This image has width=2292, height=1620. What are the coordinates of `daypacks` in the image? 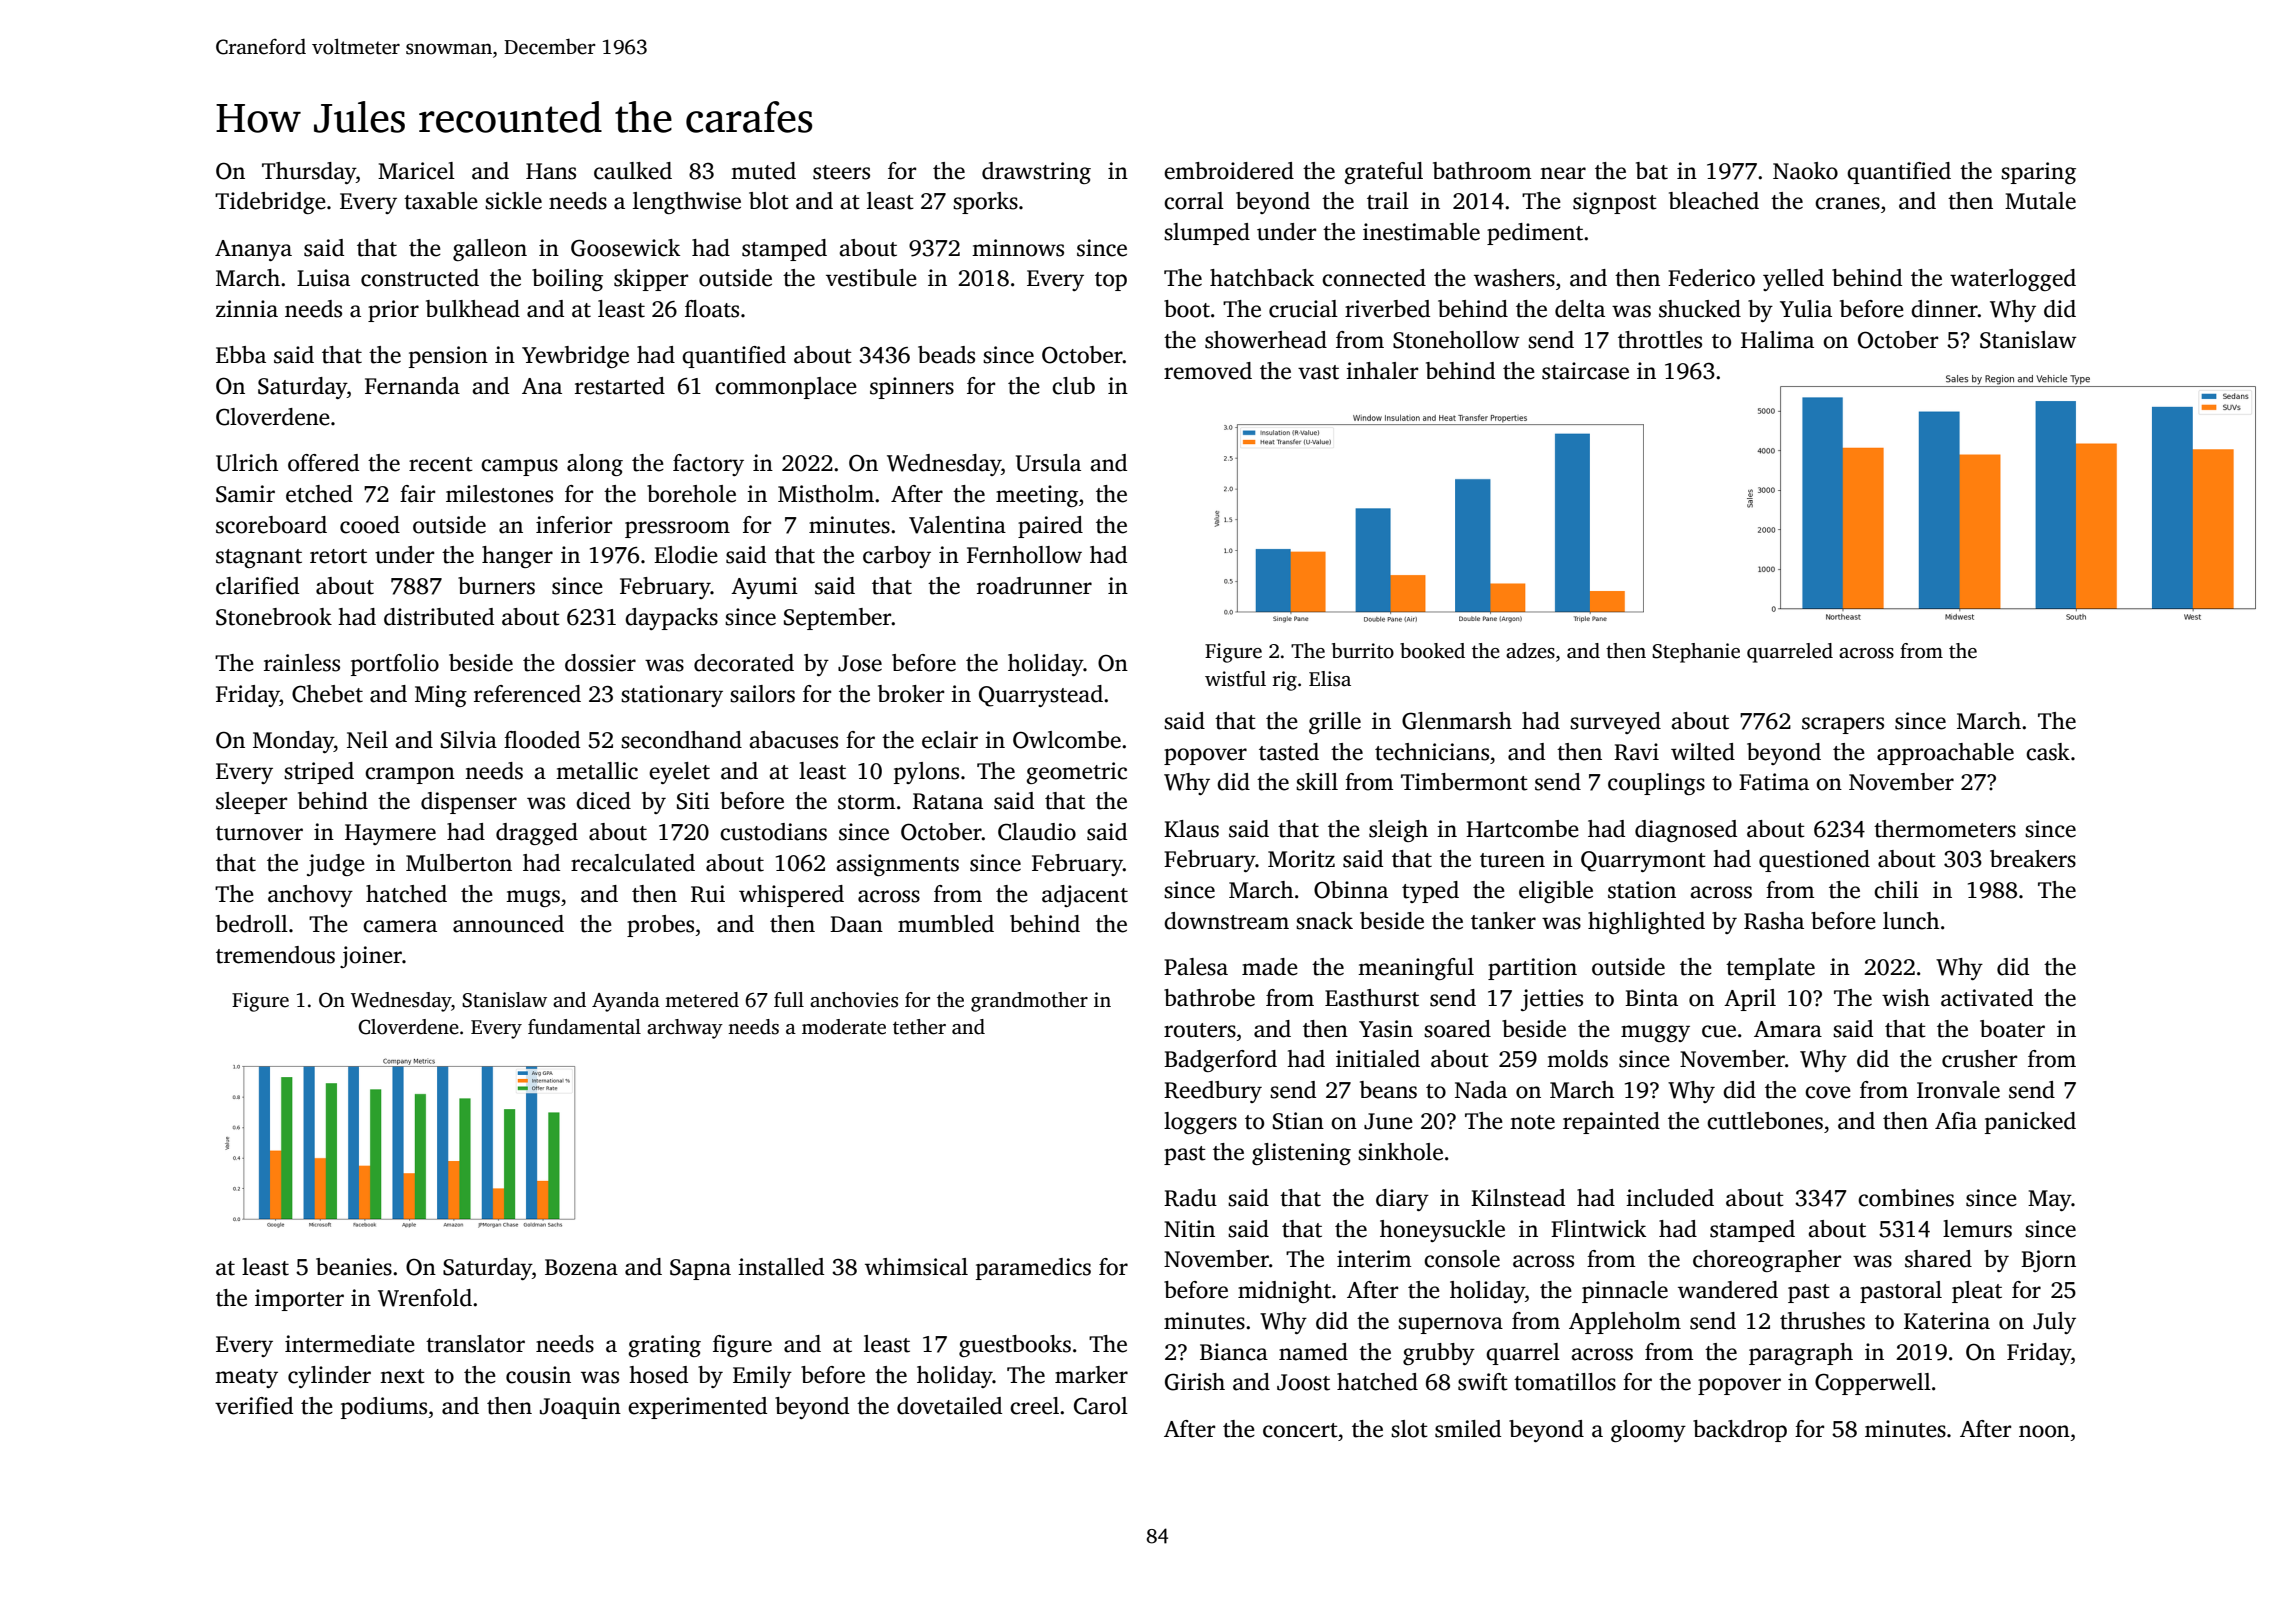 It's located at (671, 619).
